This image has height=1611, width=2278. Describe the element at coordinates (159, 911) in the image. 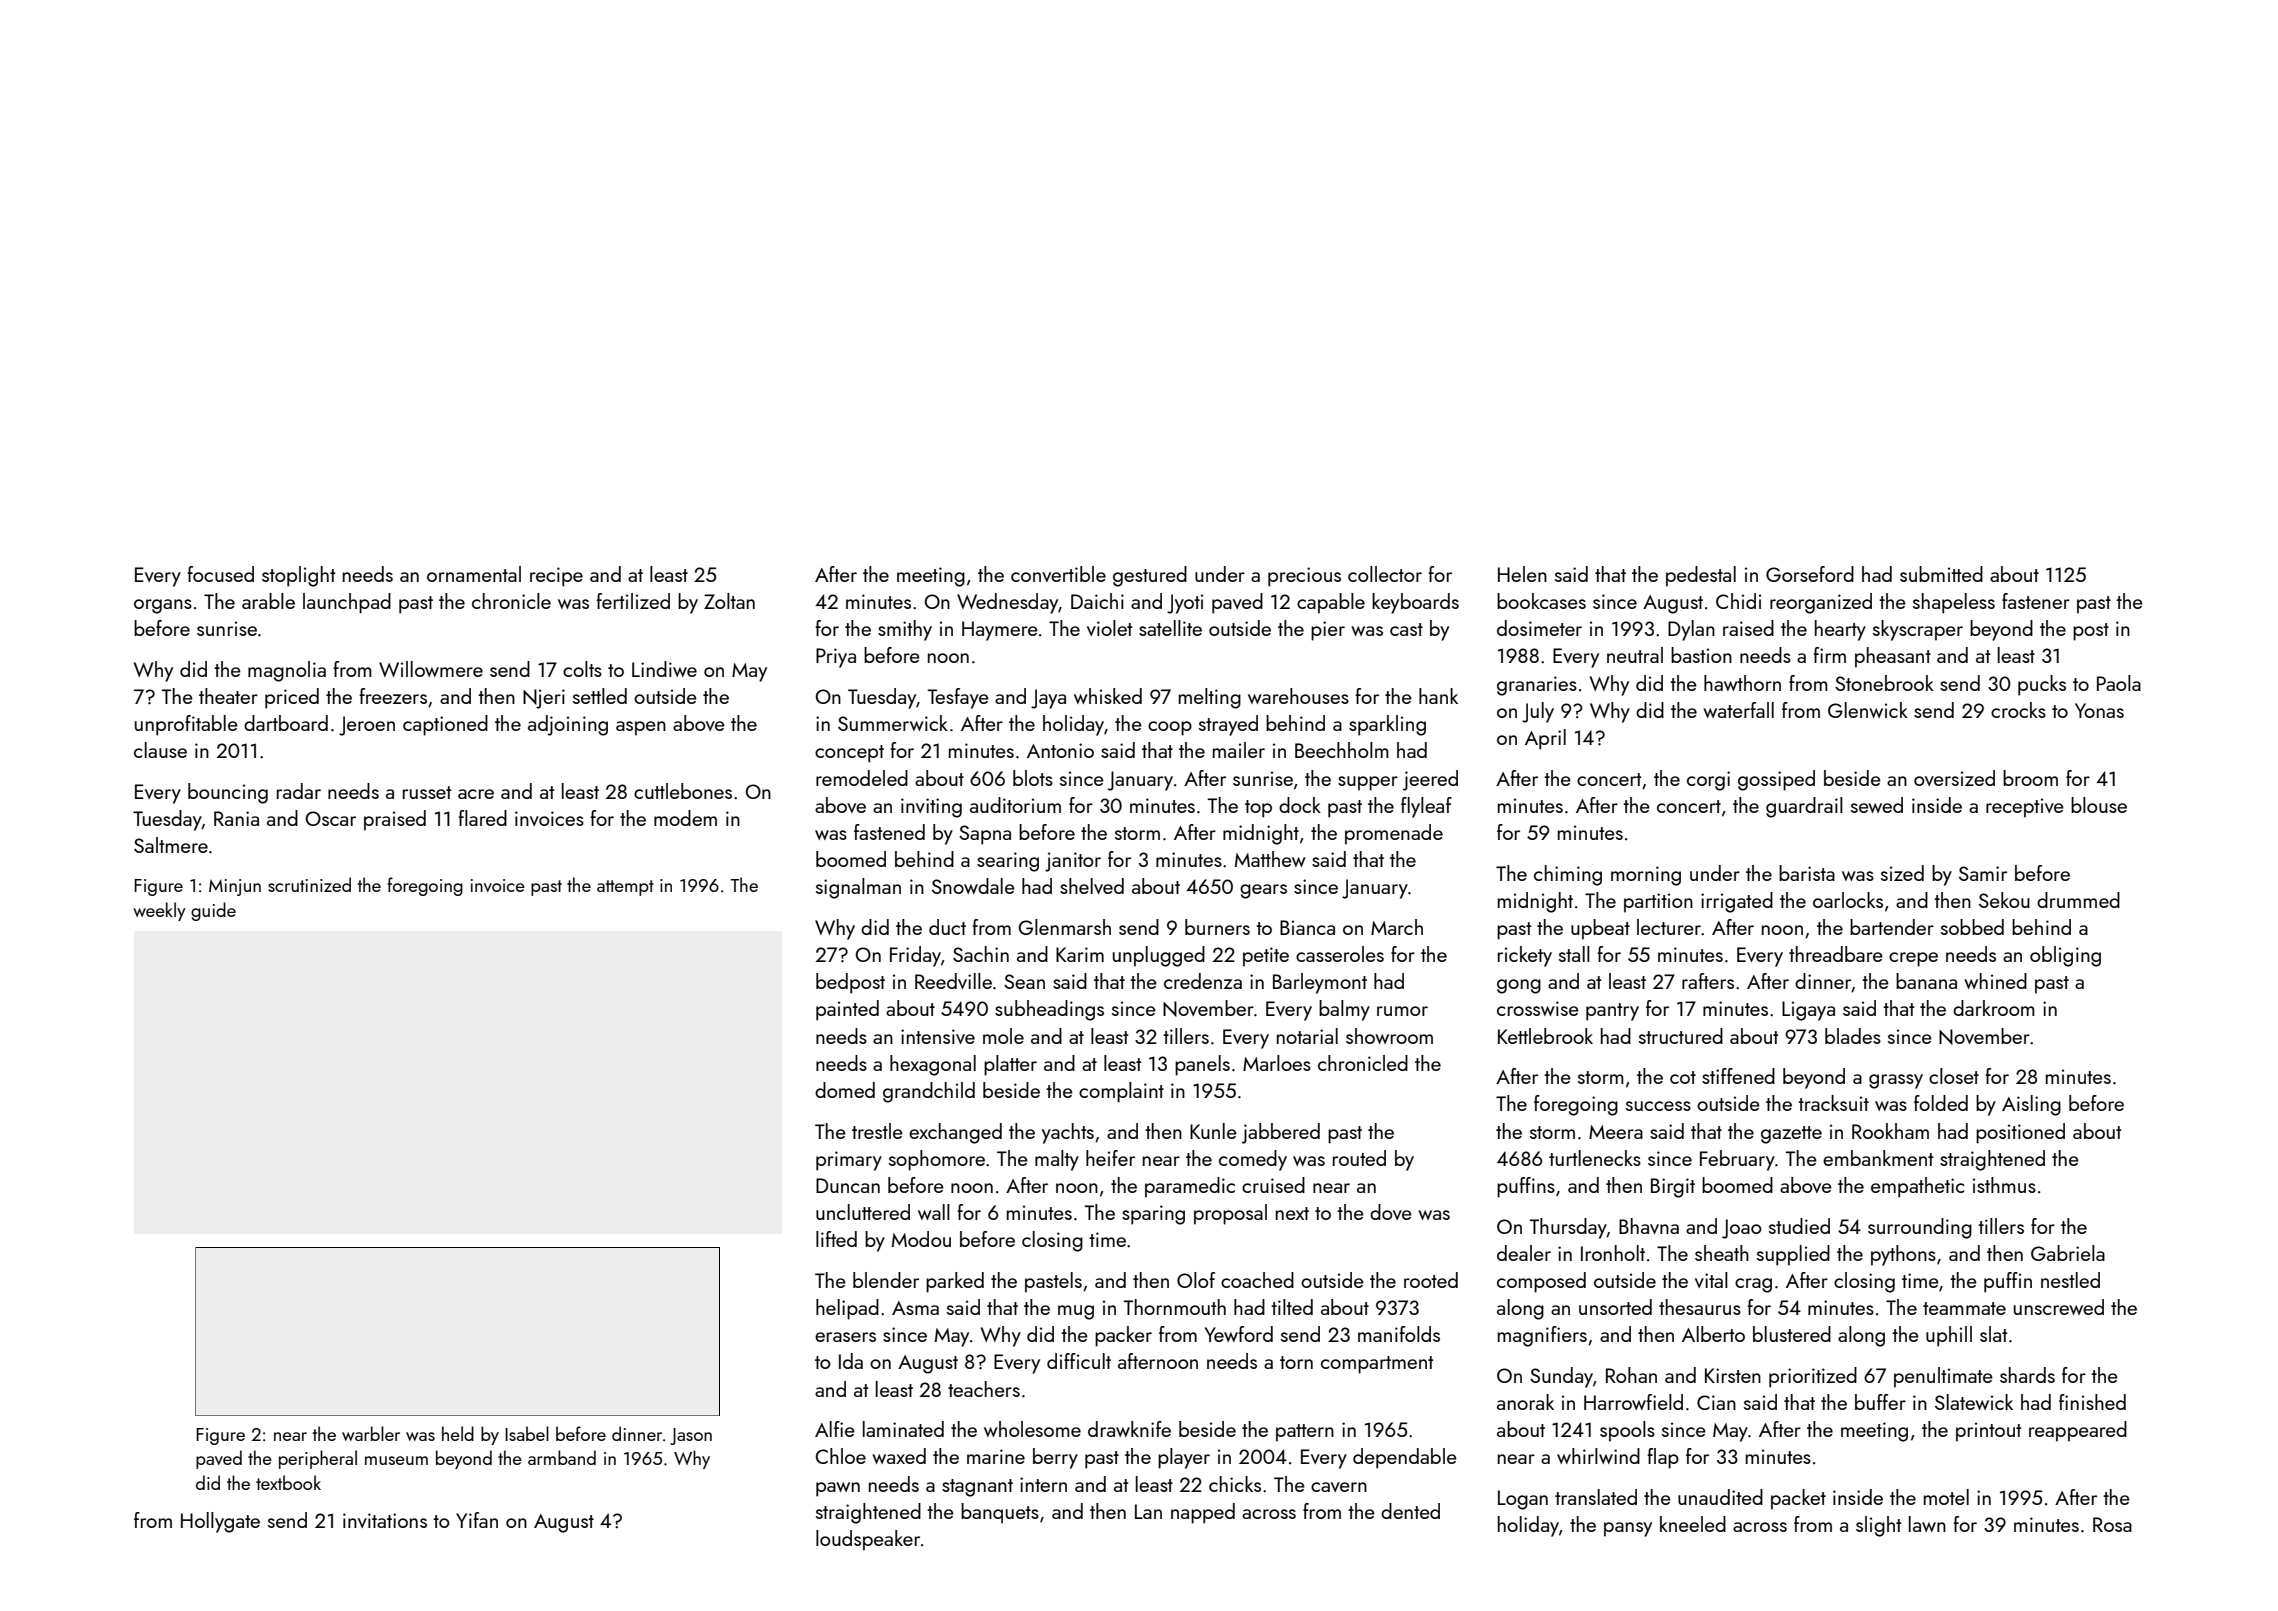

I see `weekly` at that location.
